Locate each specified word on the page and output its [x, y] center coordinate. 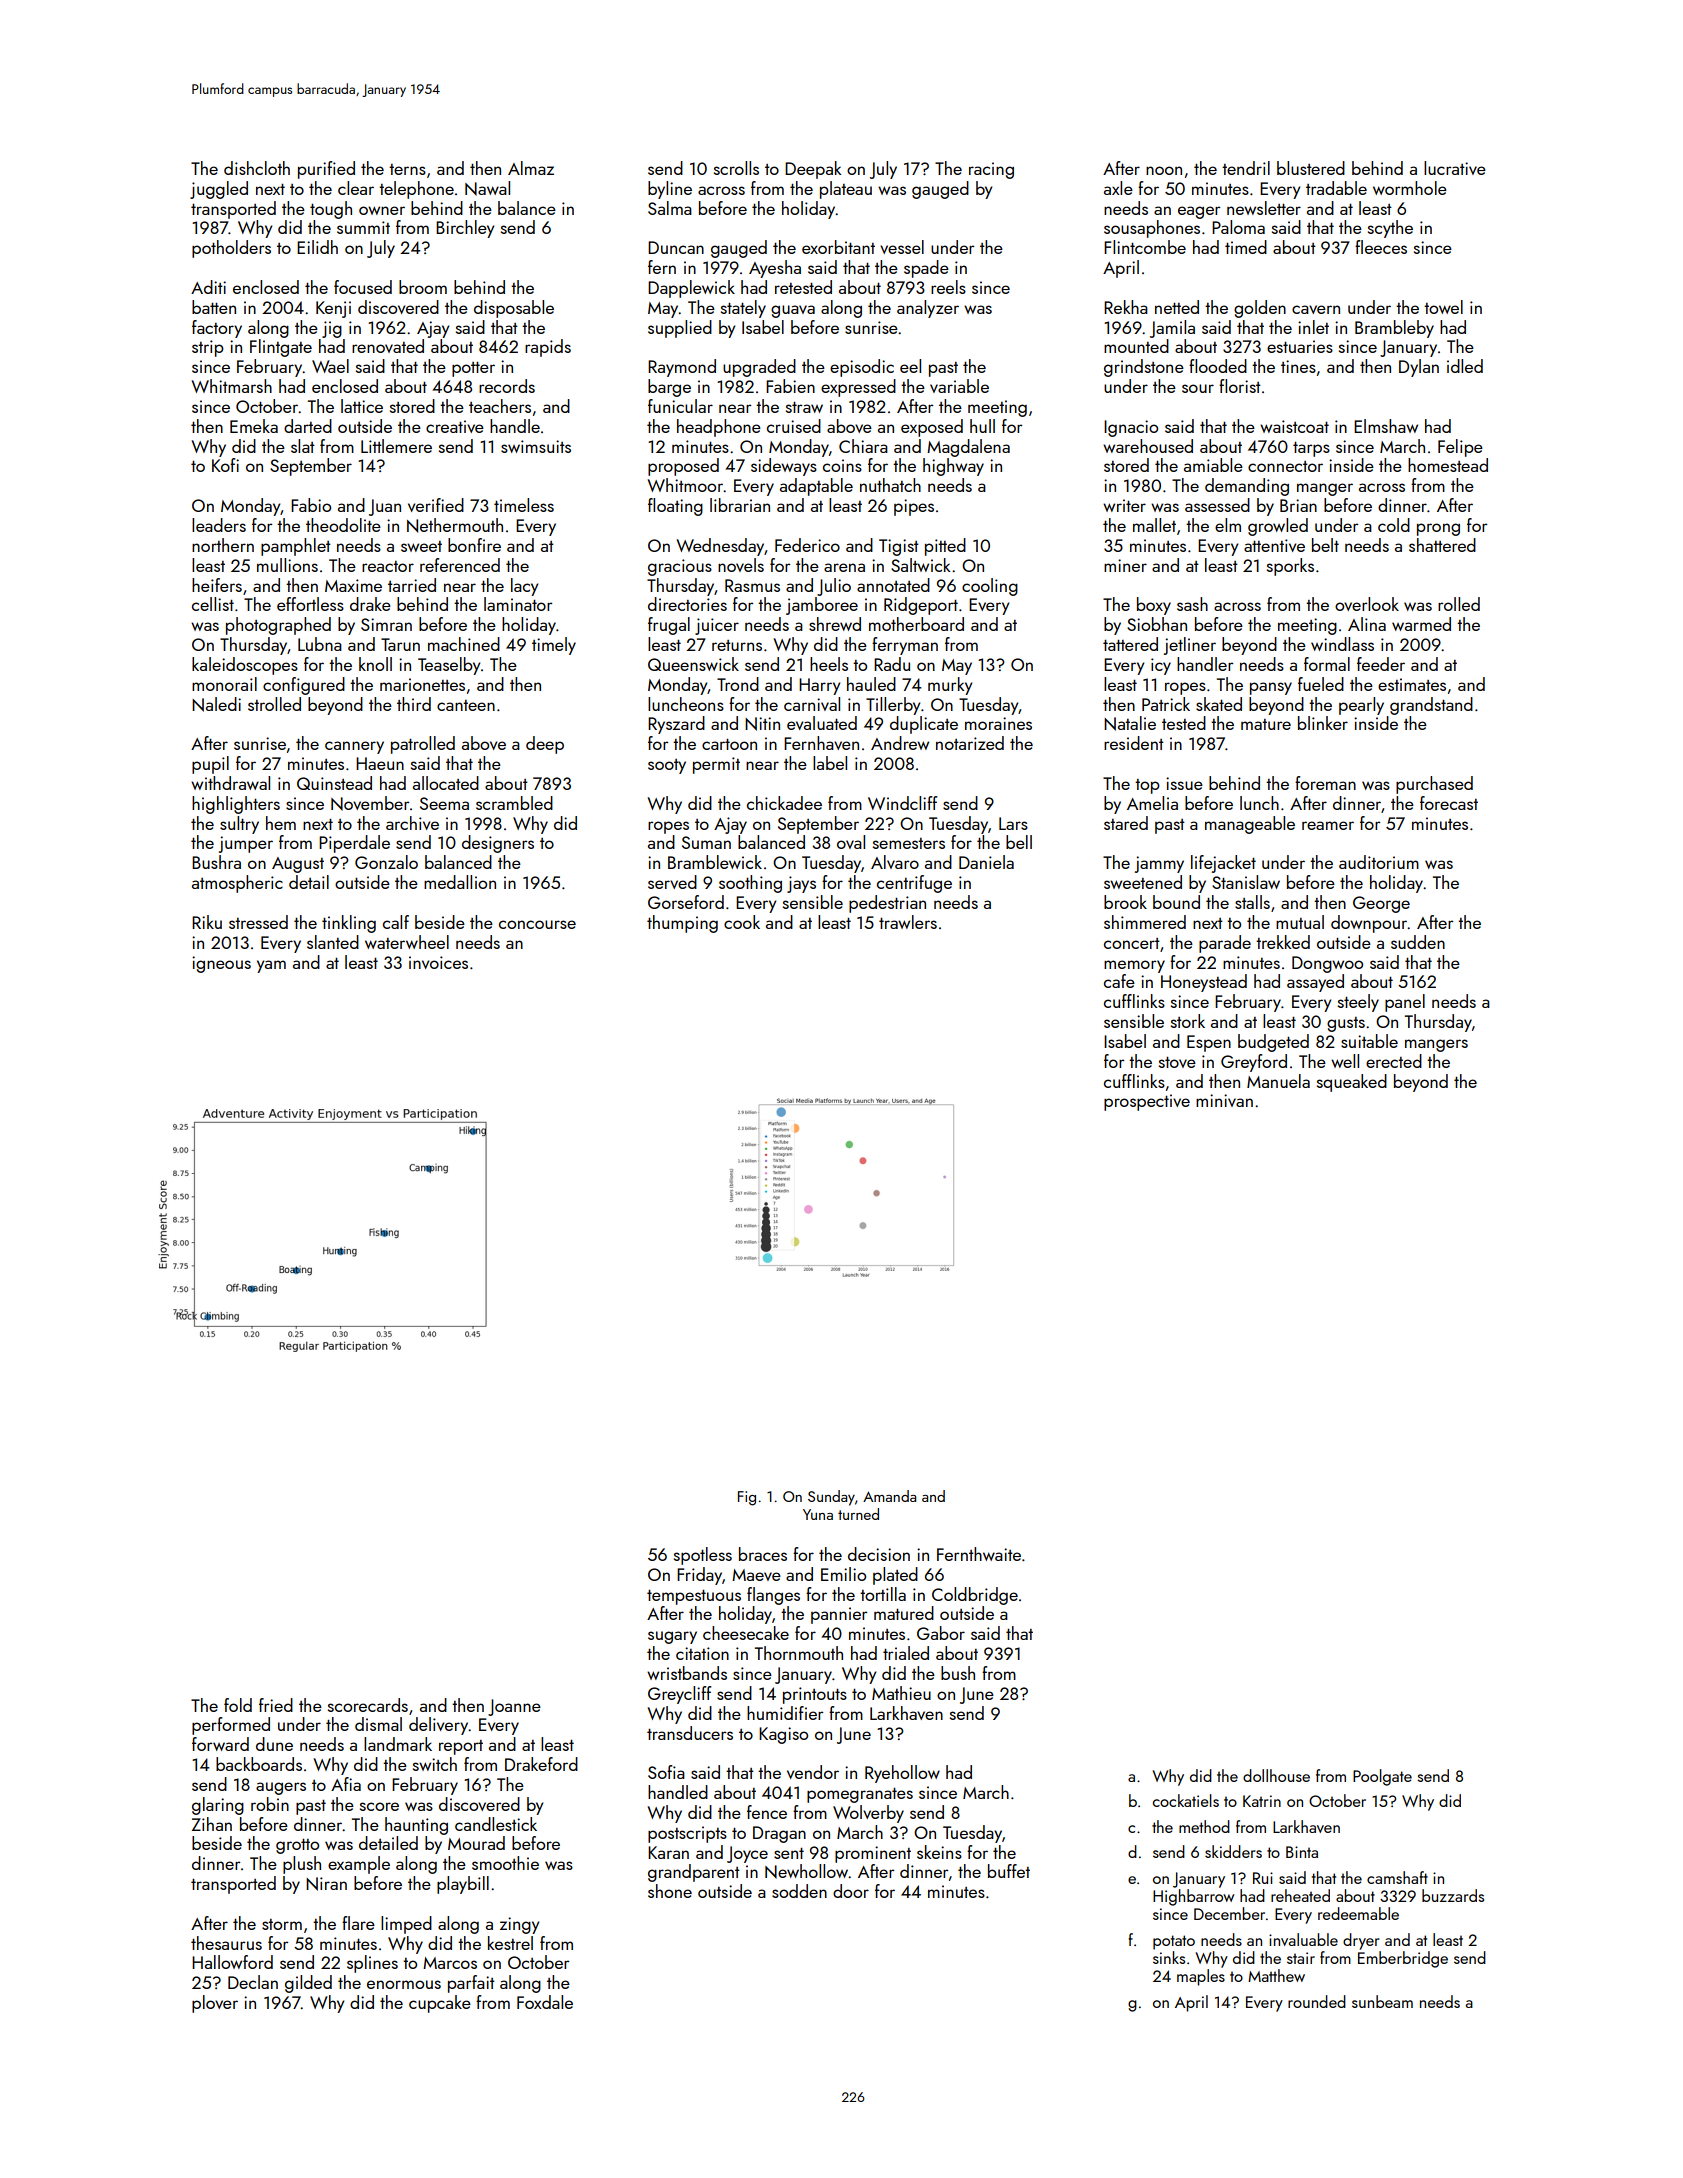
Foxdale [545, 2002]
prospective [1147, 1102]
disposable [514, 309]
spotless [703, 1556]
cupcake [440, 2004]
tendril [1246, 168]
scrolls [736, 168]
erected [1394, 1061]
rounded [1317, 2001]
